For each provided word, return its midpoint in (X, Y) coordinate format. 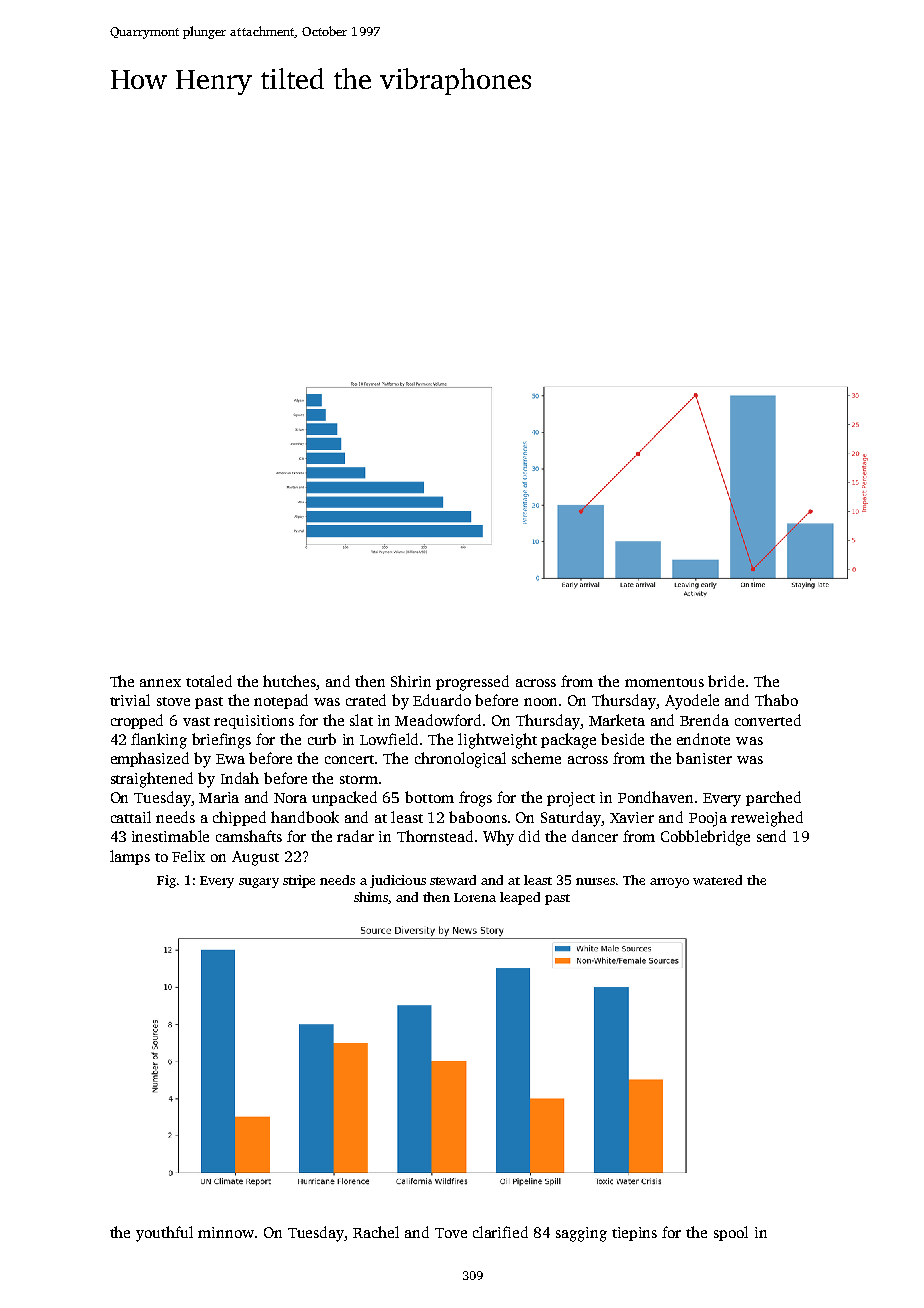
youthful (164, 1234)
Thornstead (435, 836)
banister (704, 758)
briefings (221, 741)
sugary (259, 883)
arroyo (669, 883)
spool (731, 1233)
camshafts (249, 836)
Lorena (475, 897)
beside (622, 739)
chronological (460, 760)
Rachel (376, 1232)
